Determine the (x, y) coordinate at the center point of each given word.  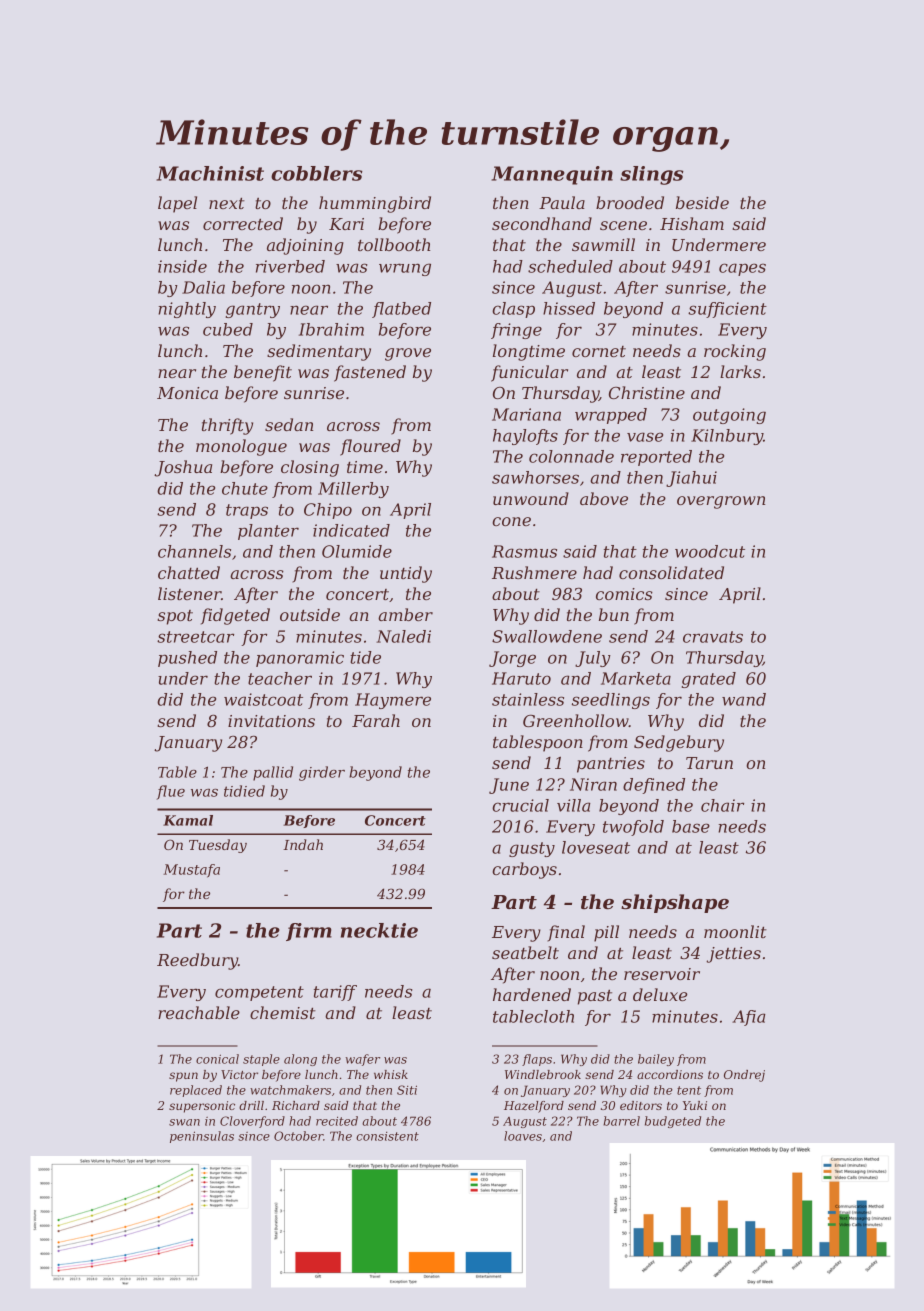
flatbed (401, 310)
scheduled (570, 266)
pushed (187, 659)
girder (322, 773)
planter (268, 532)
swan (184, 1122)
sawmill (603, 244)
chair (722, 805)
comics (624, 594)
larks (740, 371)
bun (614, 614)
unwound (531, 498)
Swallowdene (547, 636)
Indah (303, 844)
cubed (228, 329)
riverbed (290, 266)
